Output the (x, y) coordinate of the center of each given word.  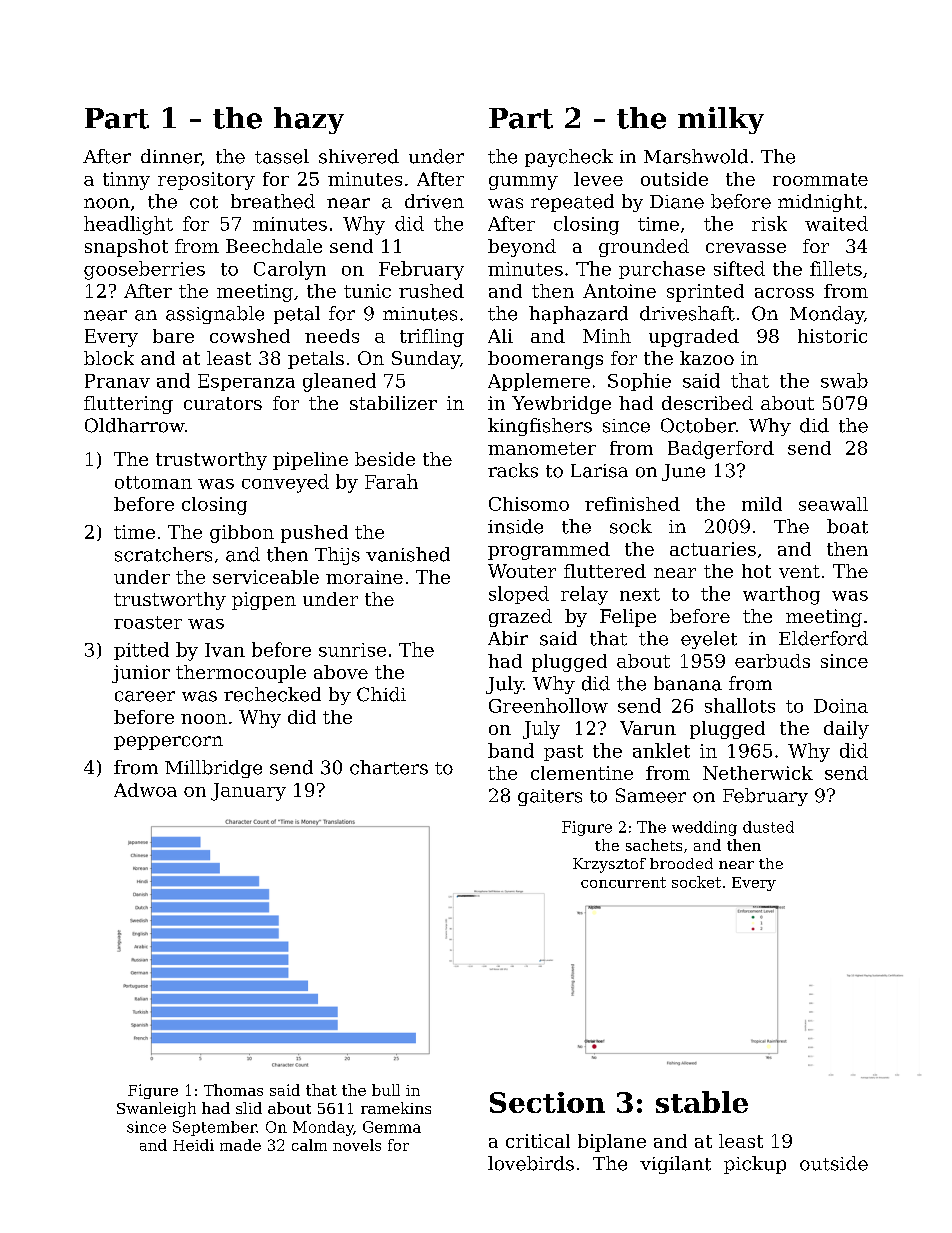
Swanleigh (156, 1109)
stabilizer (393, 403)
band (511, 750)
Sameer (651, 795)
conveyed (285, 483)
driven (434, 201)
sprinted (705, 293)
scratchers (163, 554)
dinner (171, 156)
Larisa (599, 471)
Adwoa (145, 790)
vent (799, 571)
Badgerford (721, 450)
